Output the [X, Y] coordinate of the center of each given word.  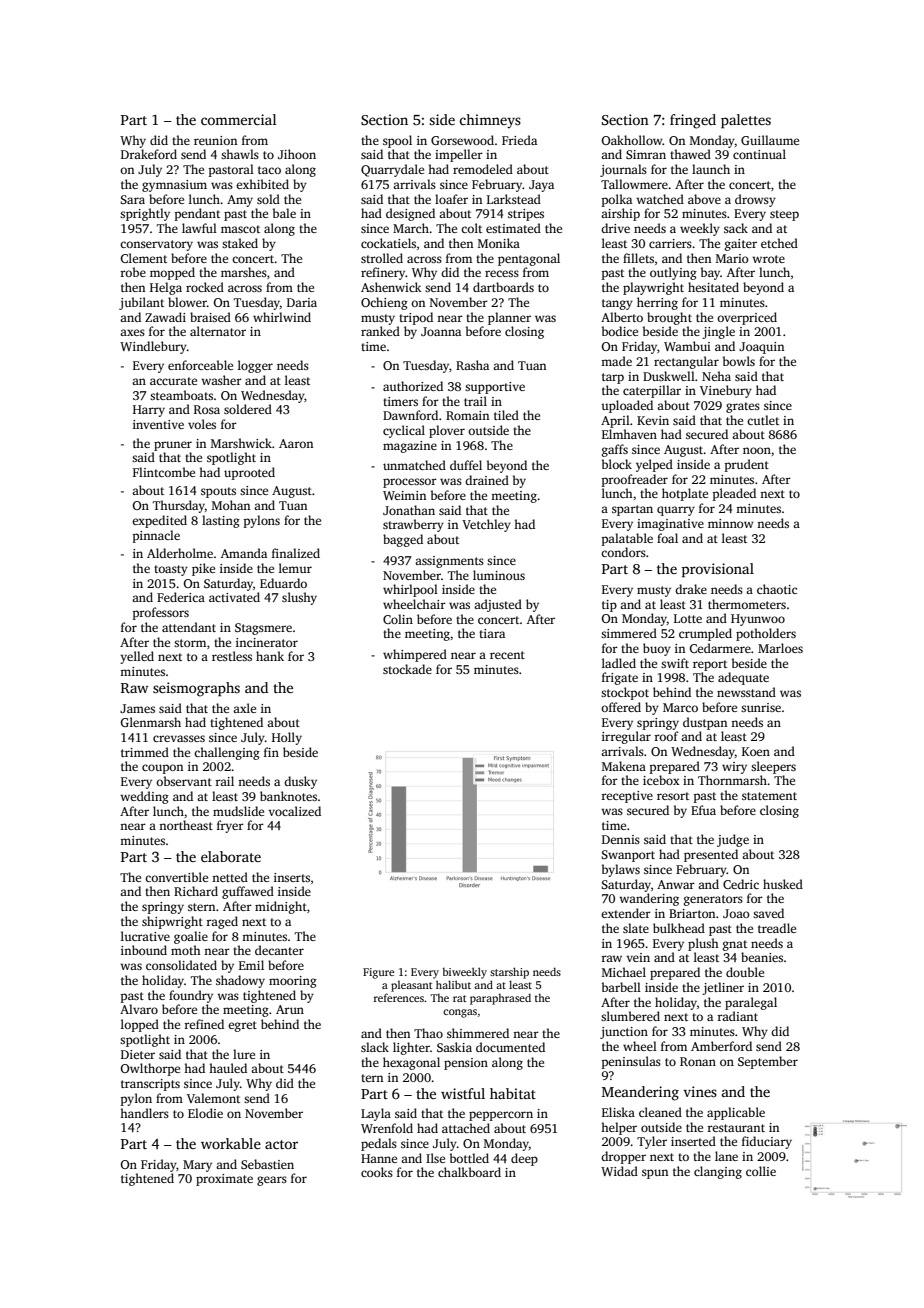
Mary [197, 1166]
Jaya [541, 186]
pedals [379, 1144]
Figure [378, 973]
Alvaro [139, 1009]
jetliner [723, 988]
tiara [492, 633]
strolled [382, 258]
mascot [240, 229]
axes [132, 332]
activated [234, 597]
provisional [718, 570]
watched [660, 199]
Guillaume [770, 140]
